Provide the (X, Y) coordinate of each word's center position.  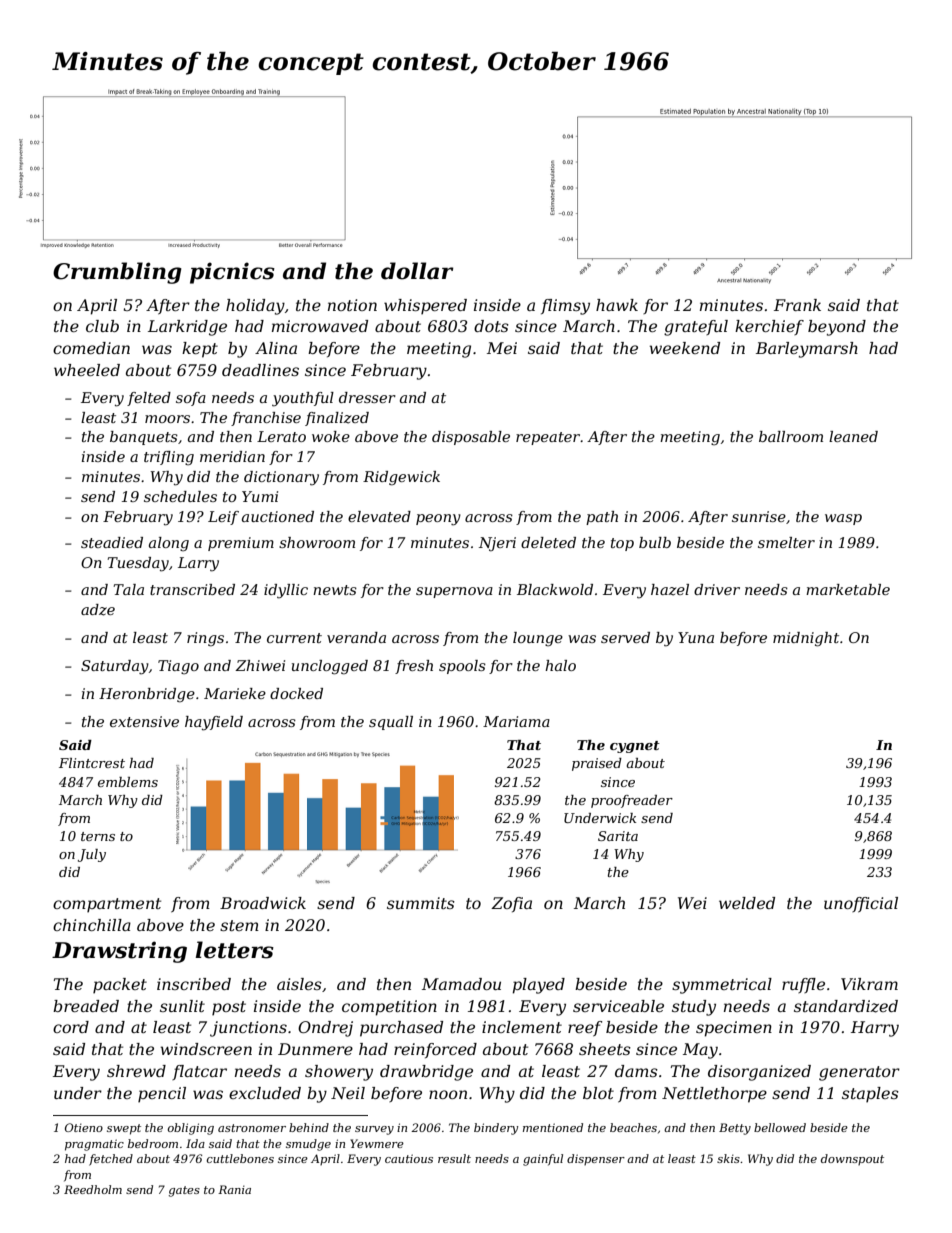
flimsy (565, 307)
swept (124, 1129)
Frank (797, 305)
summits (421, 903)
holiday (255, 307)
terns (98, 836)
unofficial (861, 904)
